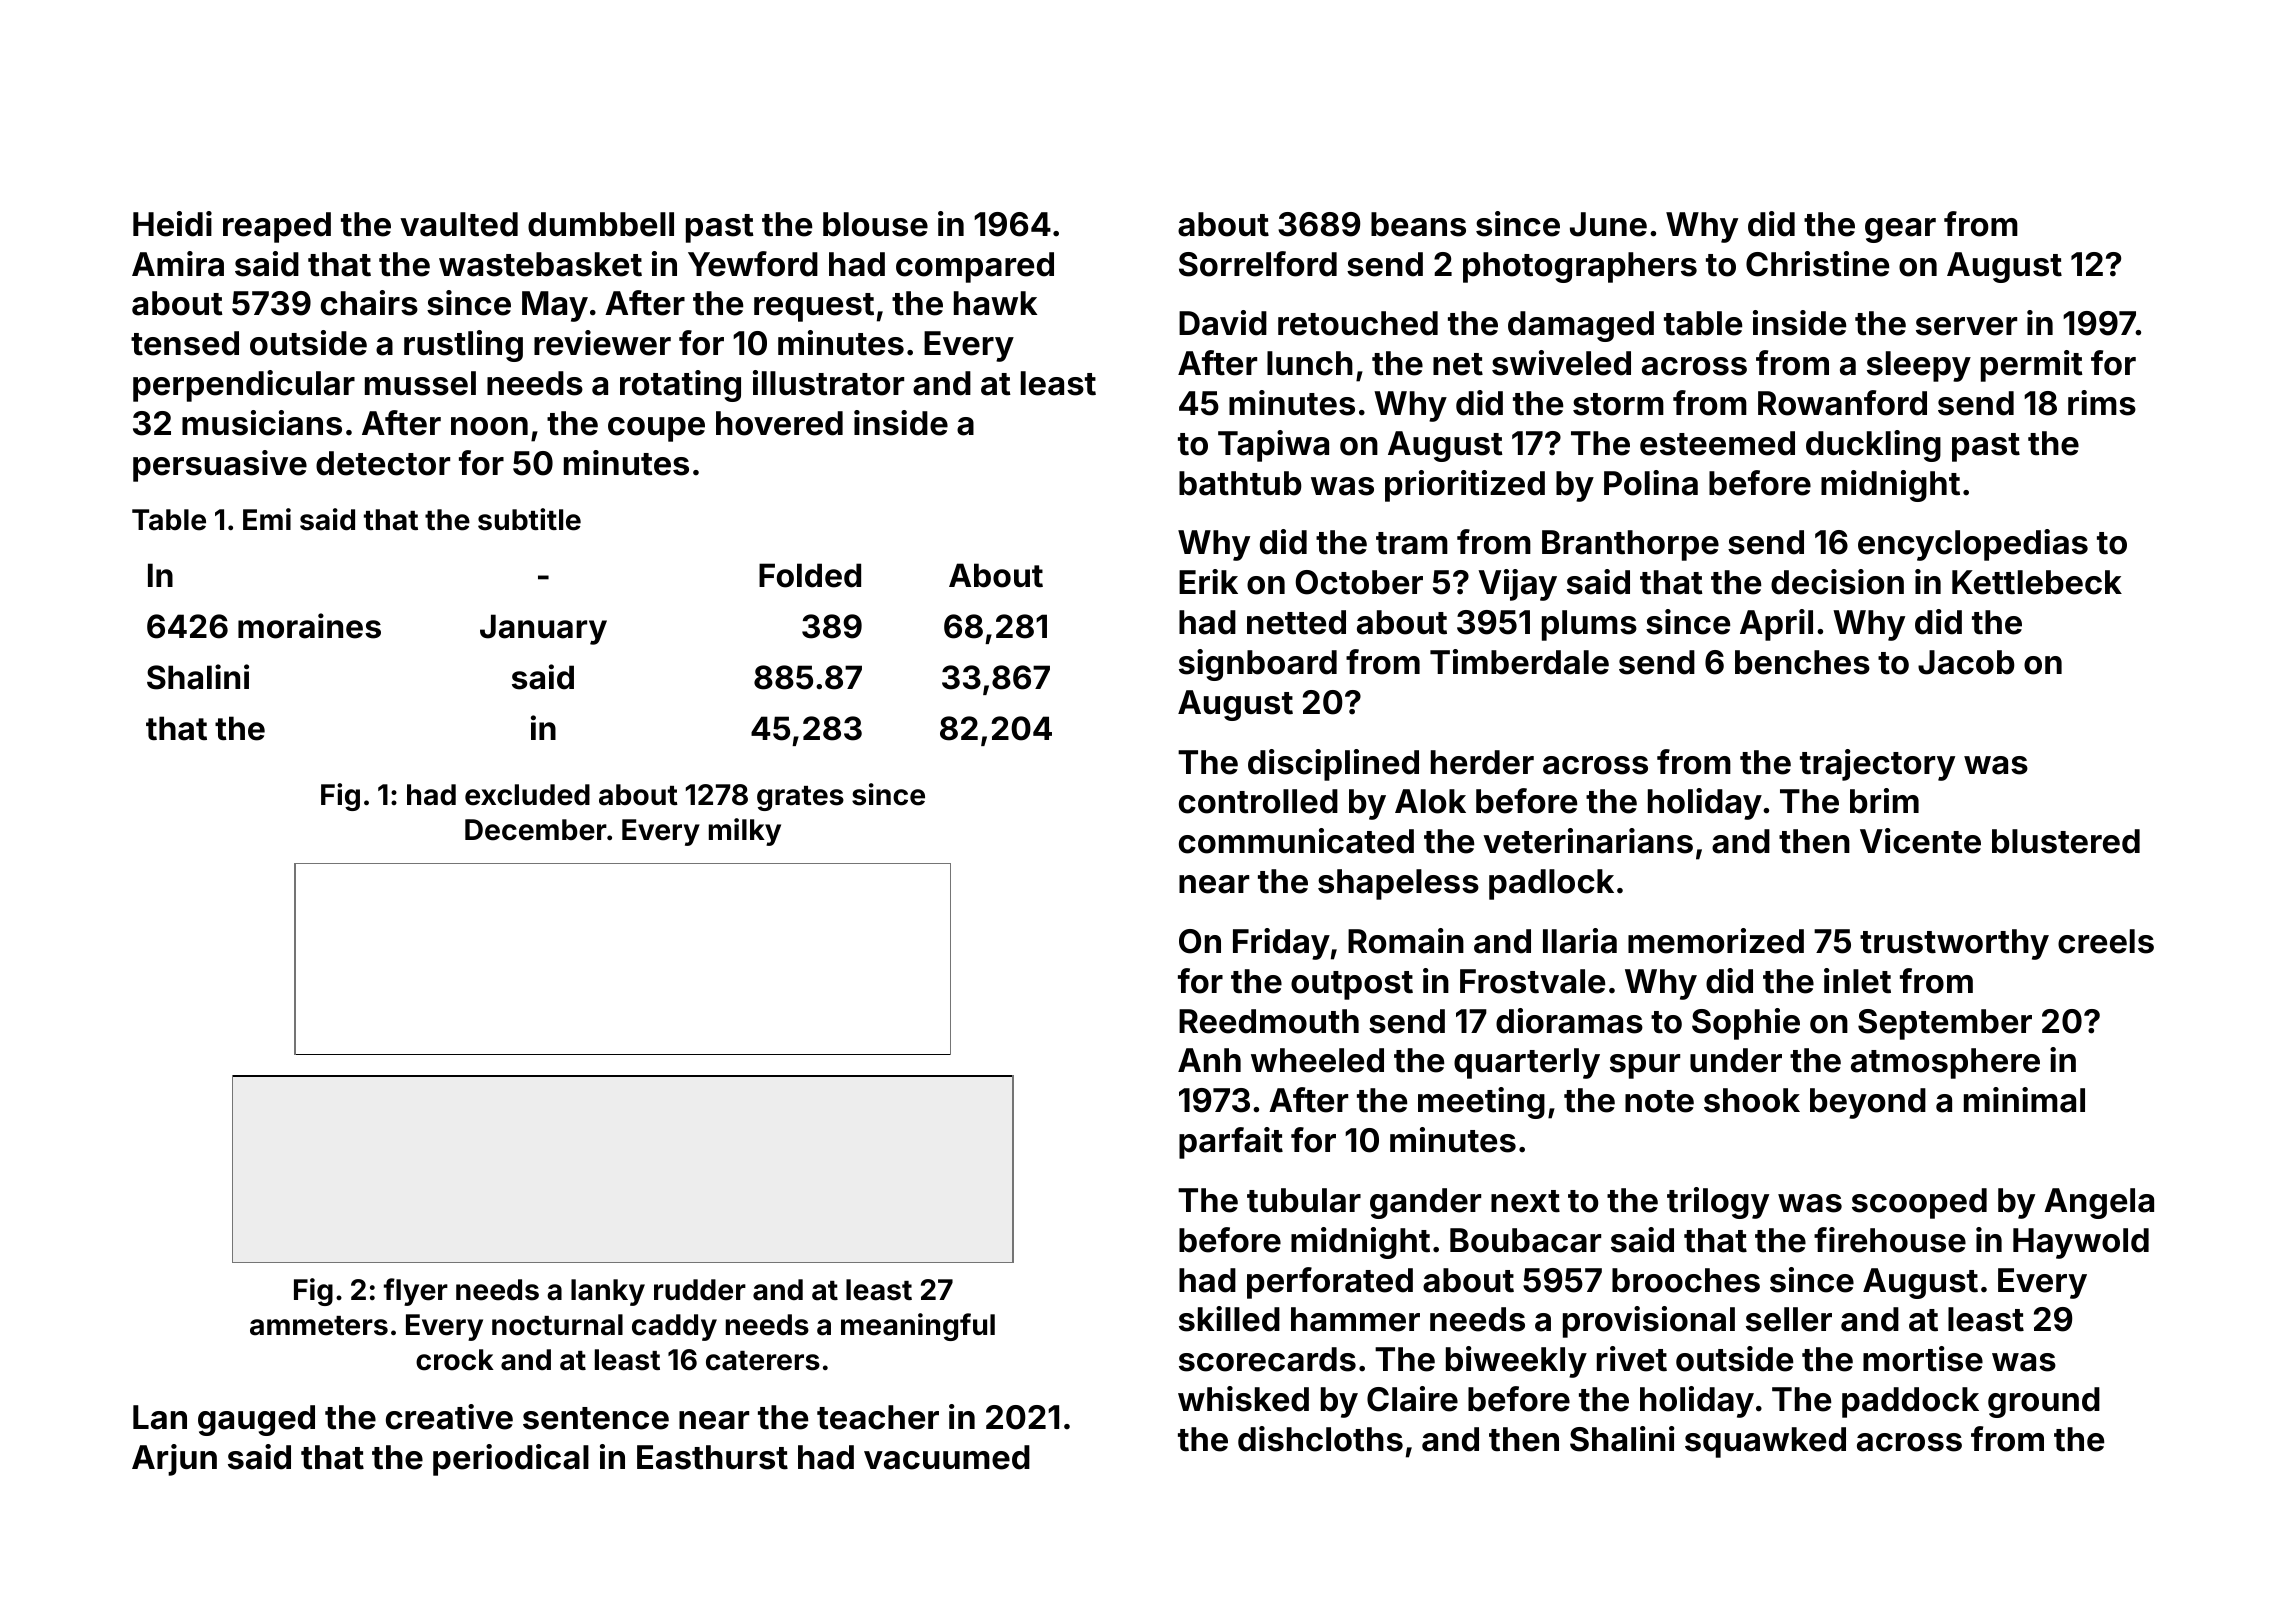 This screenshot has height=1620, width=2292. Describe the element at coordinates (1412, 543) in the screenshot. I see `tram` at that location.
